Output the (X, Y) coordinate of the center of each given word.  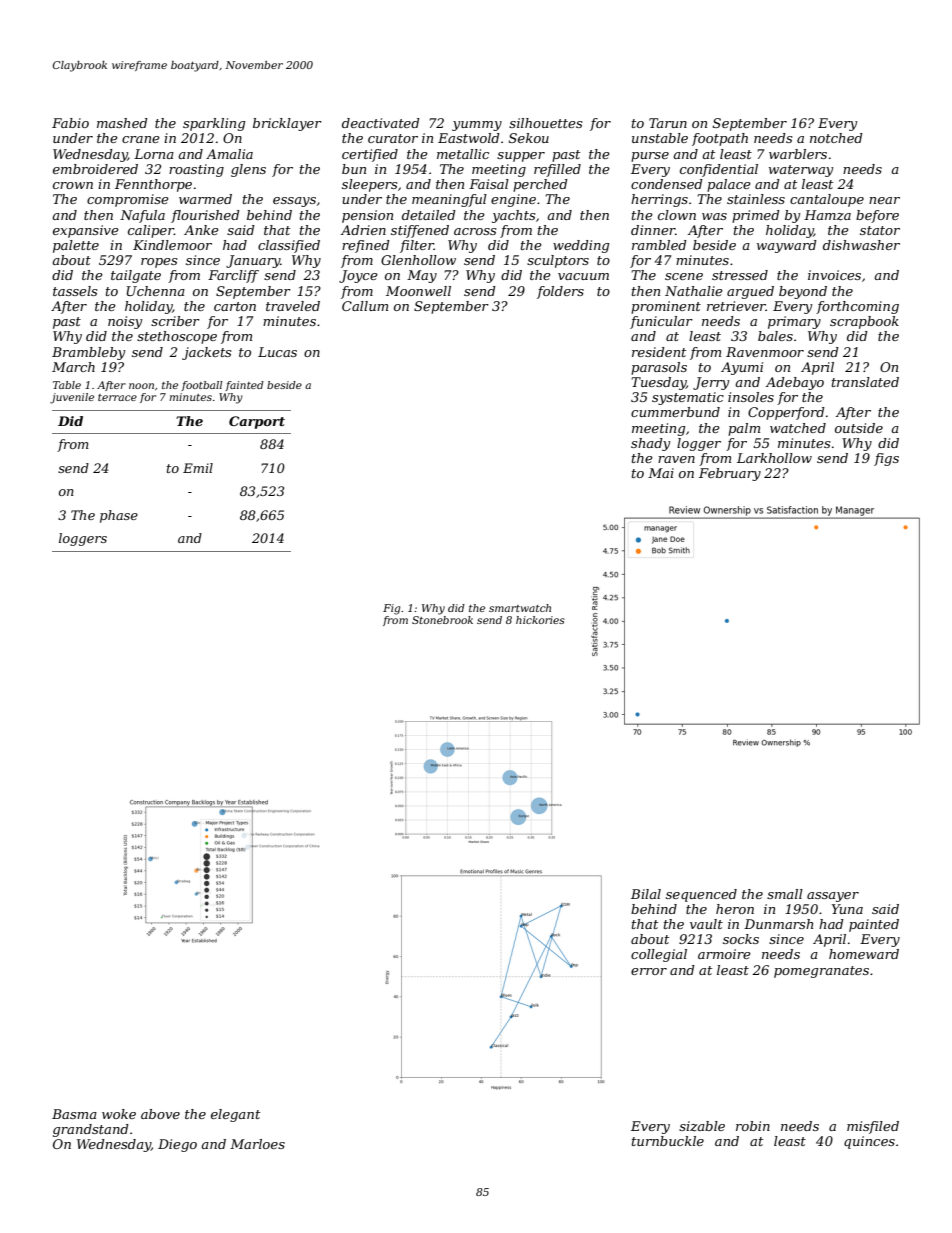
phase (119, 516)
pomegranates (821, 972)
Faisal (489, 184)
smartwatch (520, 608)
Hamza (827, 215)
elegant (235, 1115)
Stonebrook (442, 620)
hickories (540, 620)
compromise (128, 200)
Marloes (257, 1144)
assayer (833, 897)
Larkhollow (774, 458)
